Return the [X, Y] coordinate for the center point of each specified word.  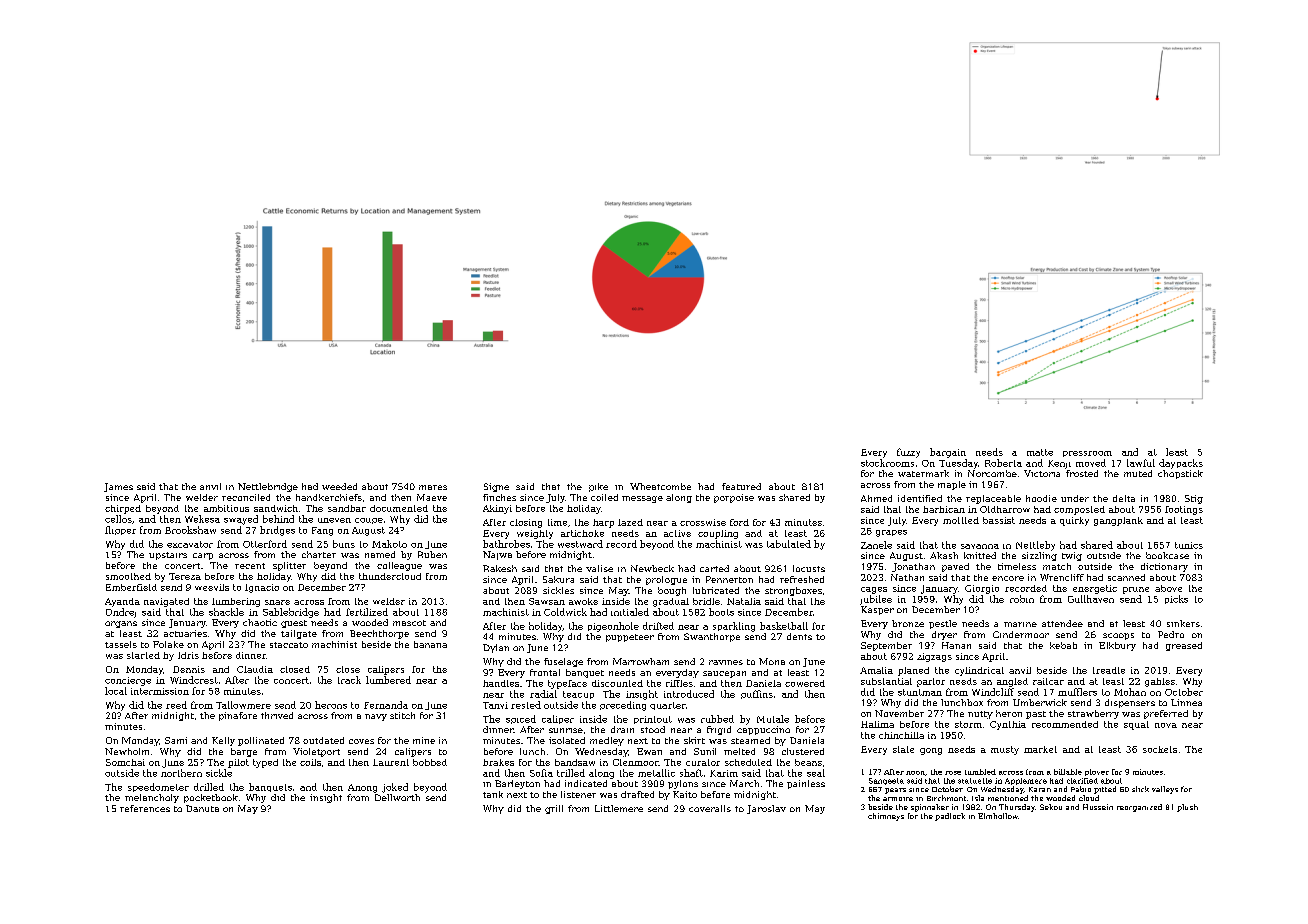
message [642, 499]
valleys [1165, 790]
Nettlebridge [268, 487]
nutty [980, 715]
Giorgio [982, 589]
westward [580, 544]
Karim [724, 773]
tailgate [299, 634]
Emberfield [131, 587]
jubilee [876, 600]
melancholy [152, 798]
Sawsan [547, 601]
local [116, 691]
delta [1124, 498]
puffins [757, 694]
